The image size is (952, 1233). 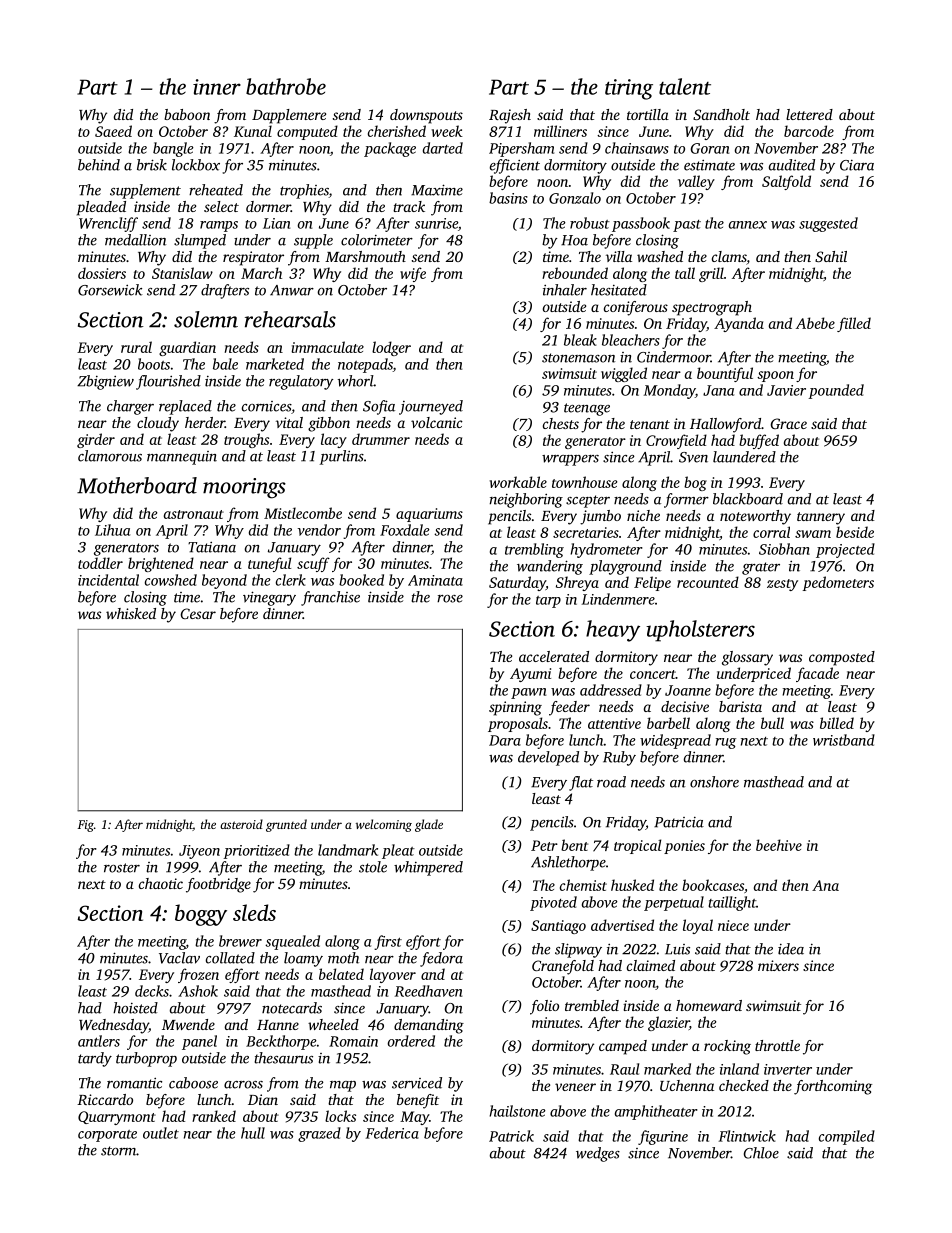 I want to click on week, so click(x=447, y=131).
